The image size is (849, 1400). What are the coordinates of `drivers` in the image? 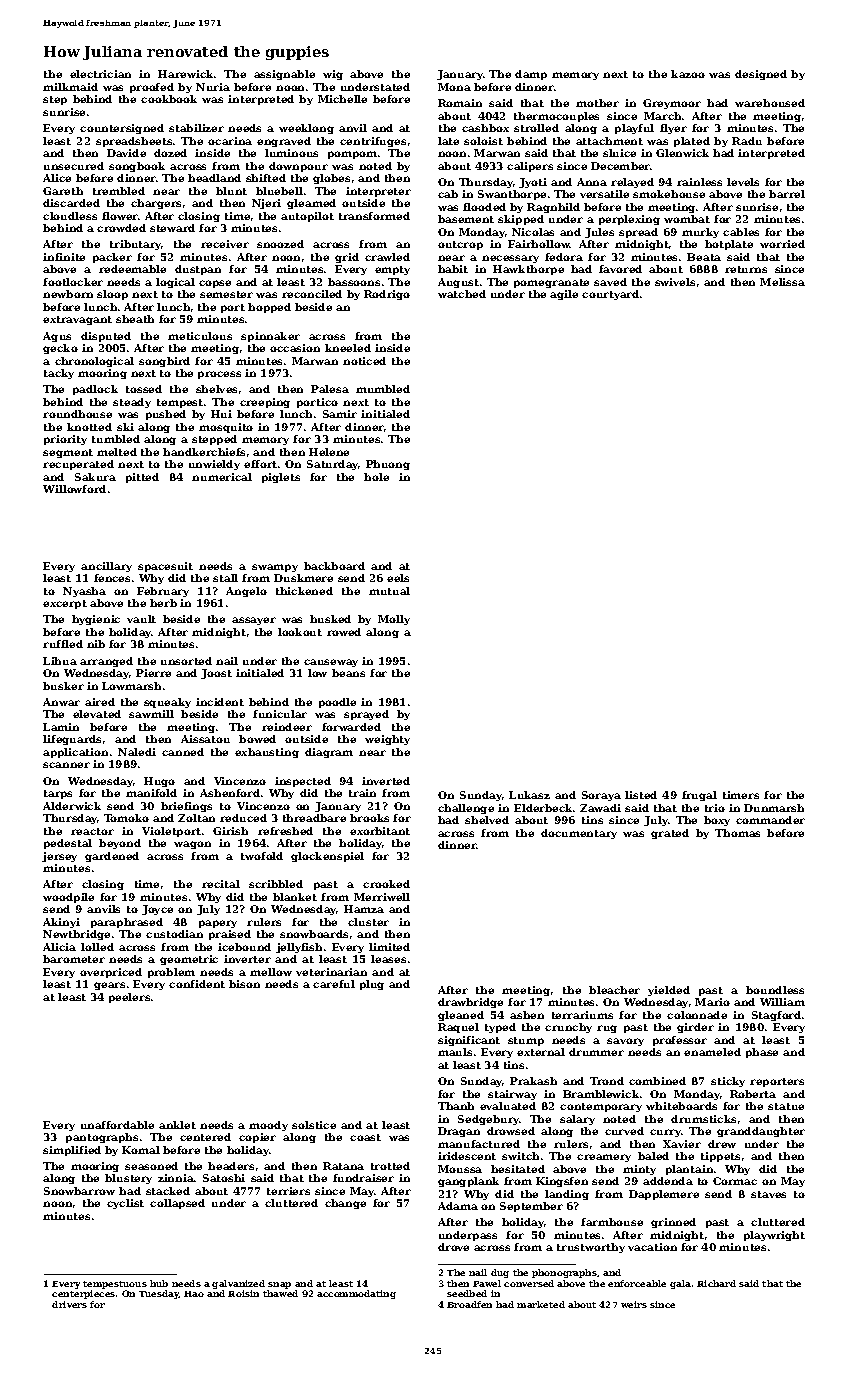 It's located at (69, 1304).
